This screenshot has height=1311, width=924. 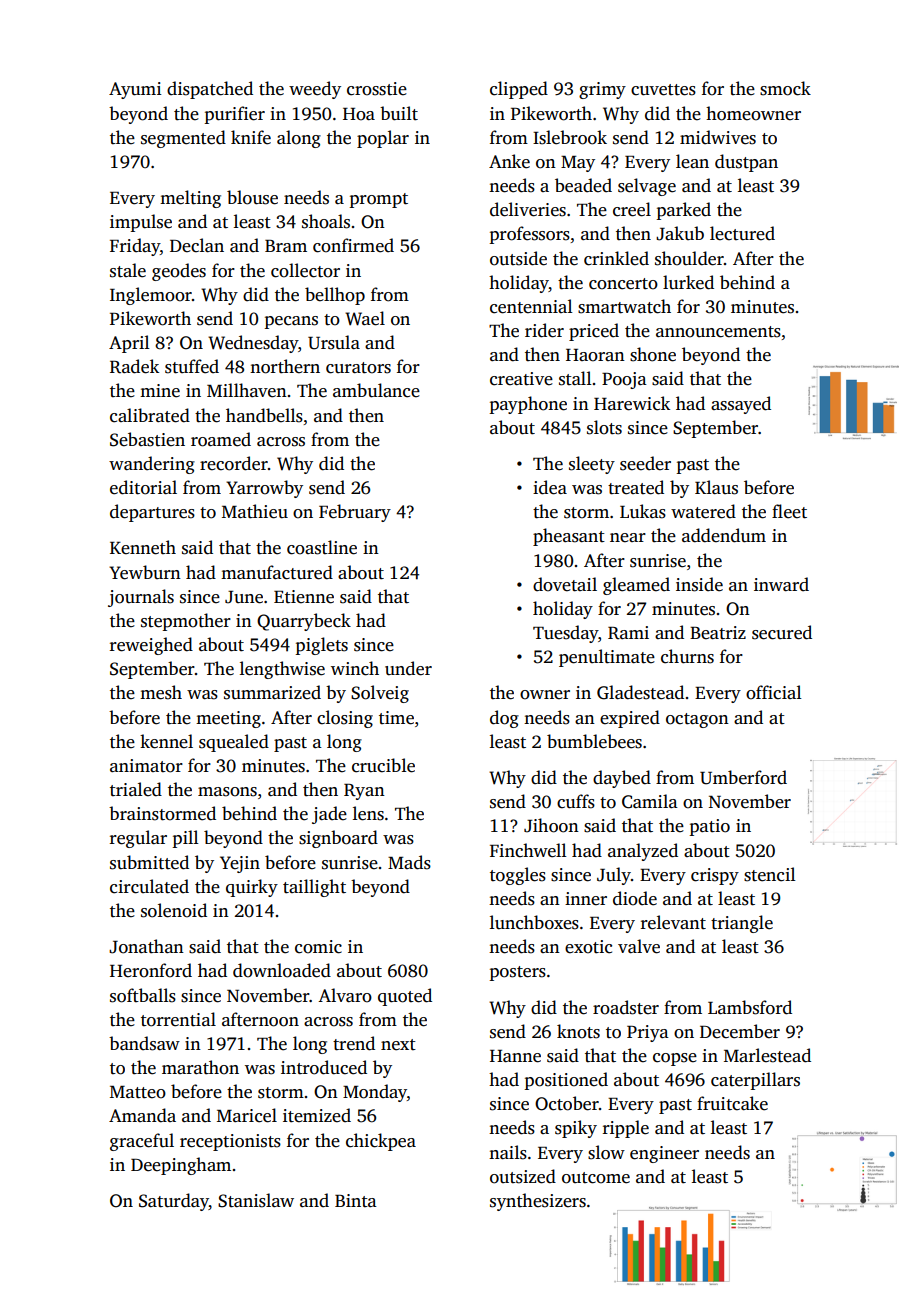 What do you see at coordinates (664, 1154) in the screenshot?
I see `engineer` at bounding box center [664, 1154].
